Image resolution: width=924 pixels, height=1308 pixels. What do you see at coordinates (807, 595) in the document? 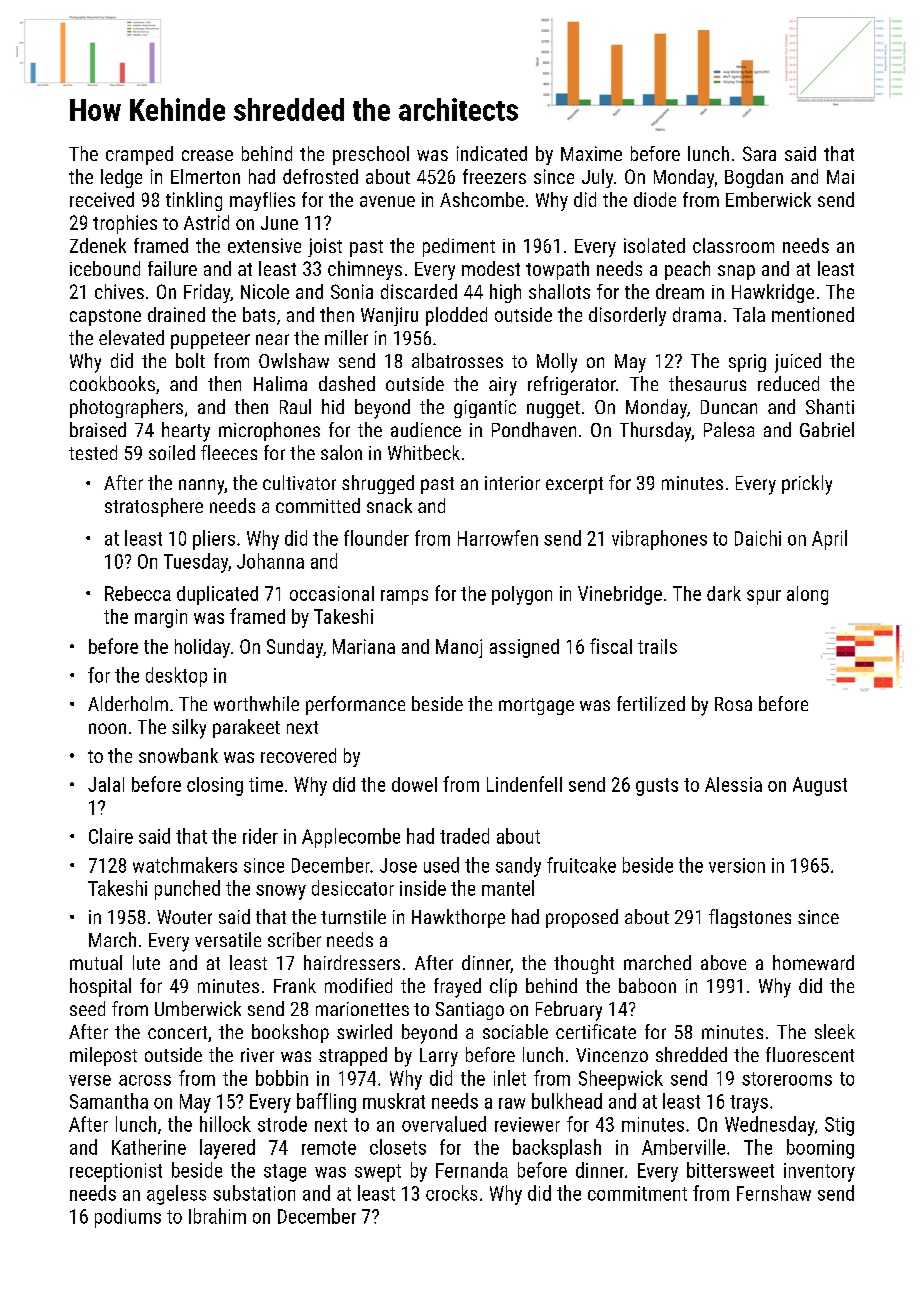
I see `along` at bounding box center [807, 595].
